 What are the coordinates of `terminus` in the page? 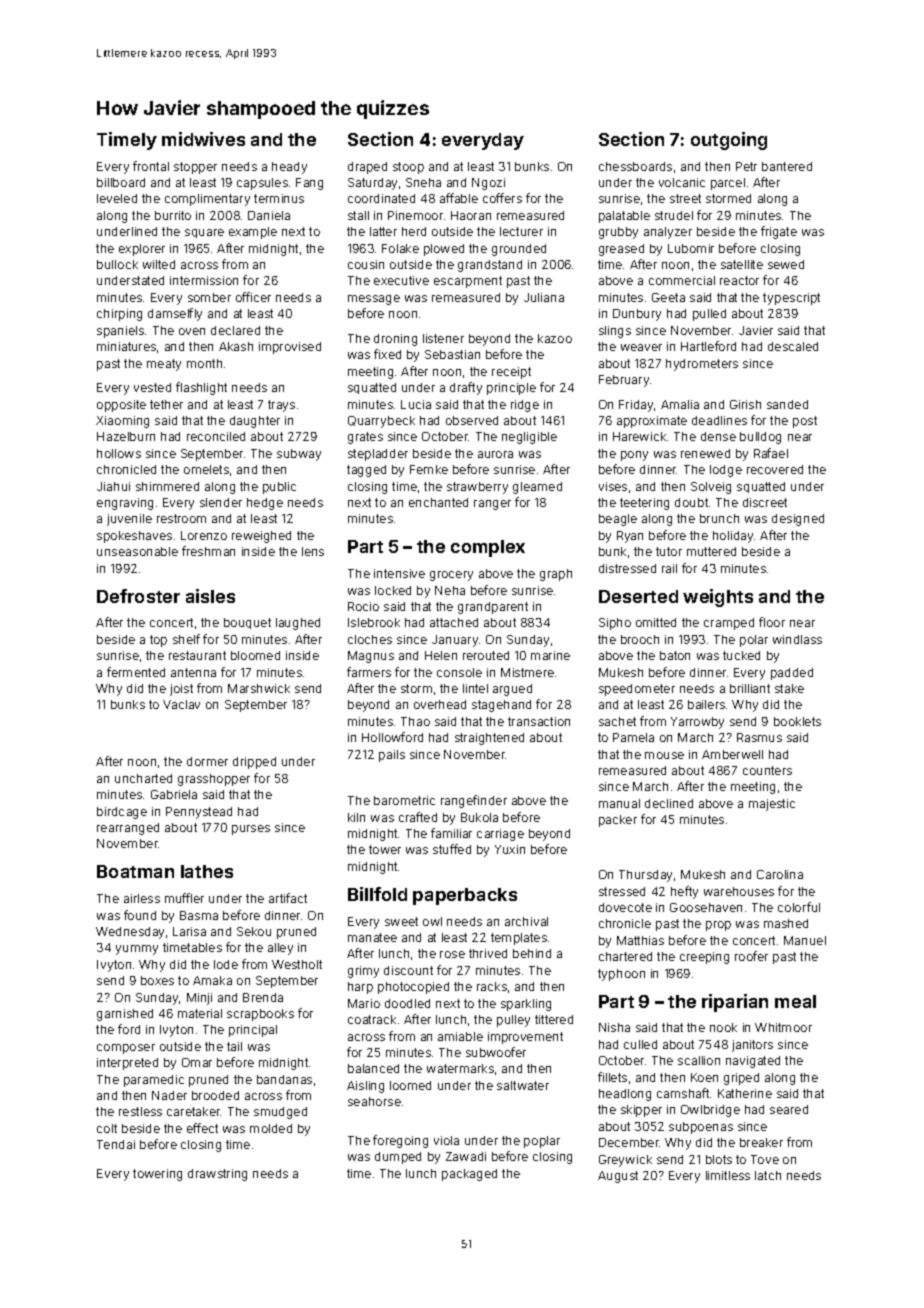 It's located at (279, 198).
